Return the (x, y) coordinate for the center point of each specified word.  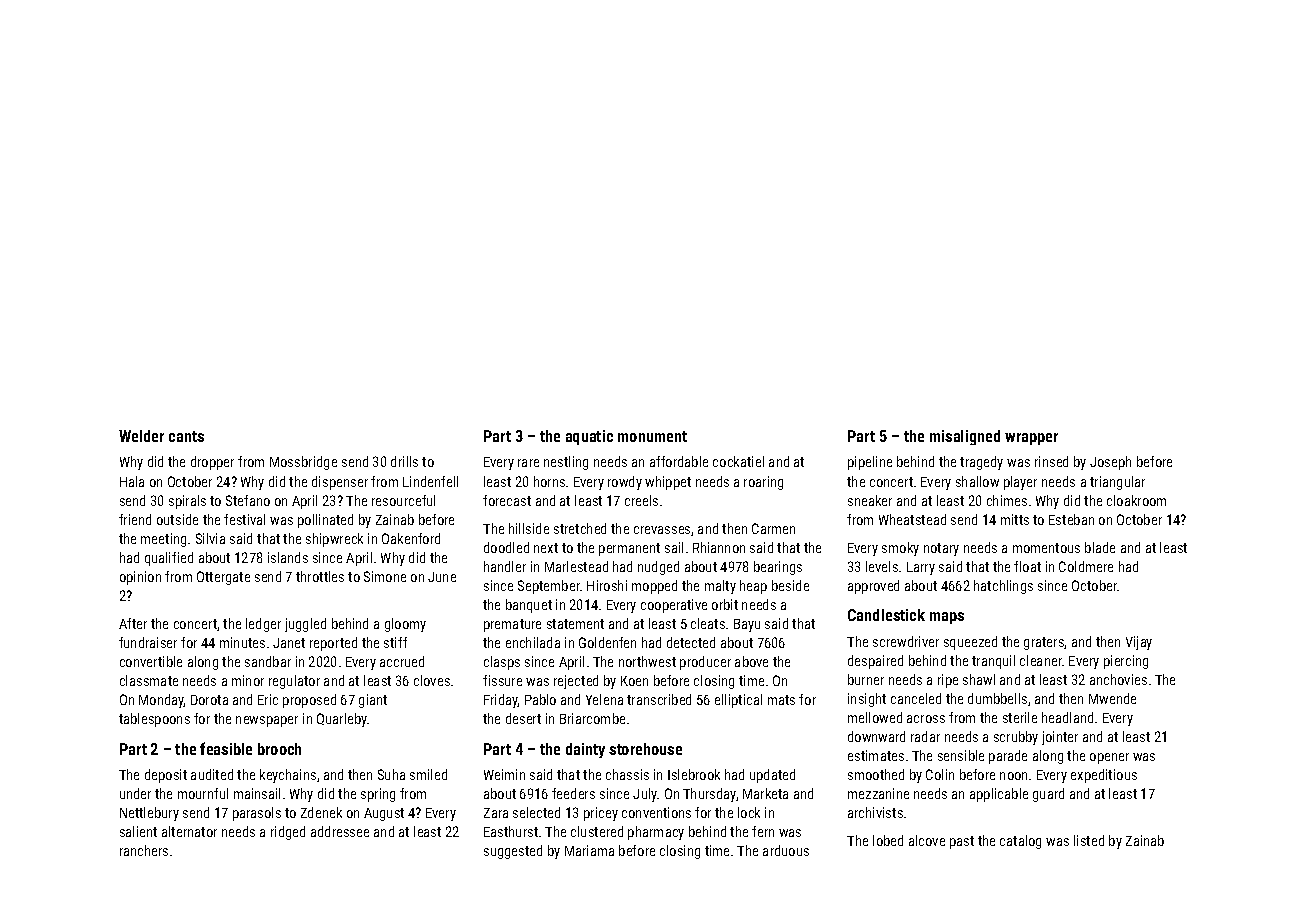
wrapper (1031, 439)
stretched (580, 528)
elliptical (738, 701)
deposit (166, 776)
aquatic (589, 437)
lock (749, 812)
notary (941, 549)
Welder (141, 436)
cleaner (1041, 660)
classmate (149, 680)
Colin (940, 774)
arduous (786, 850)
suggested (513, 852)
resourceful (403, 500)
